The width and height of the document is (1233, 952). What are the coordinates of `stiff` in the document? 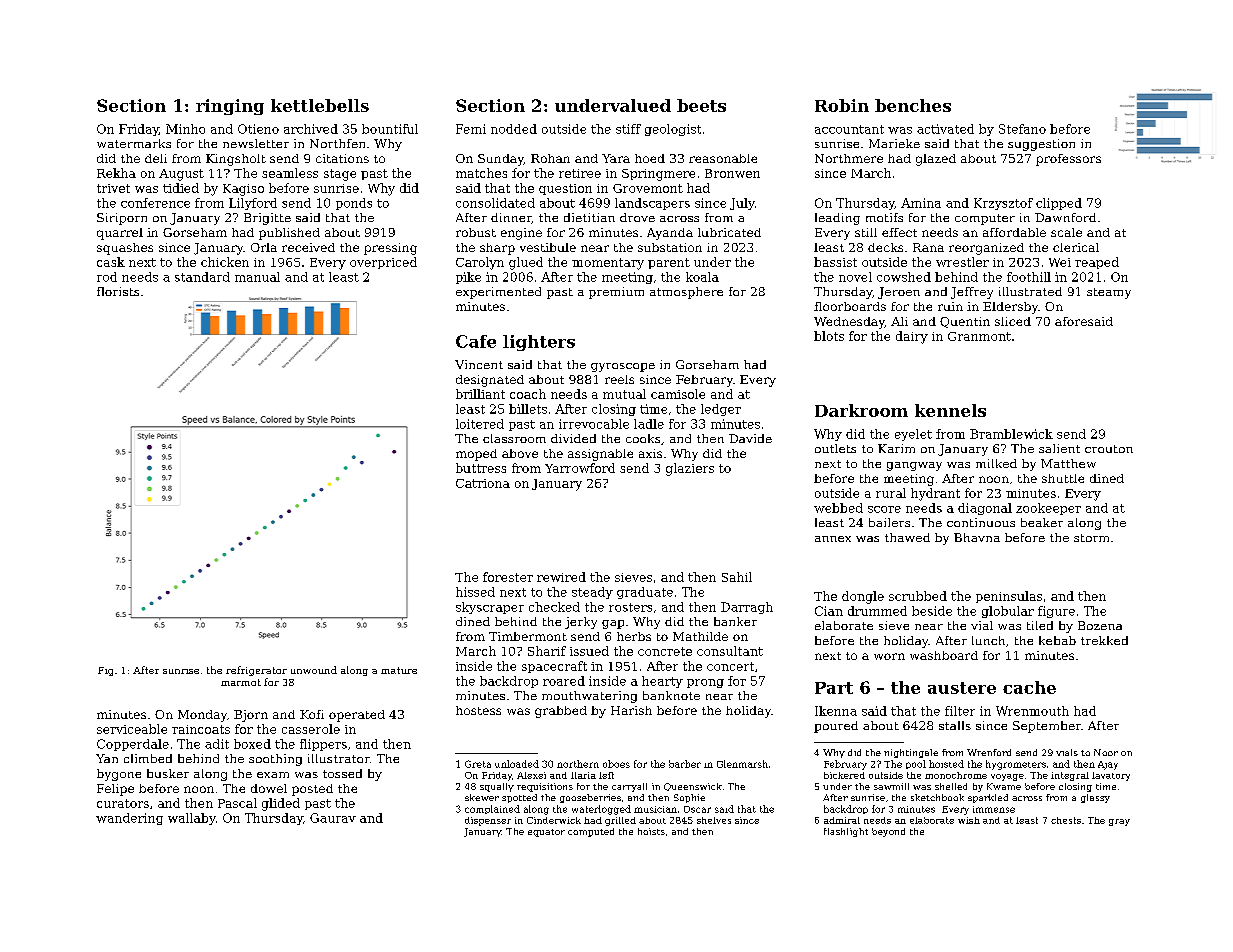 It's located at (628, 129).
